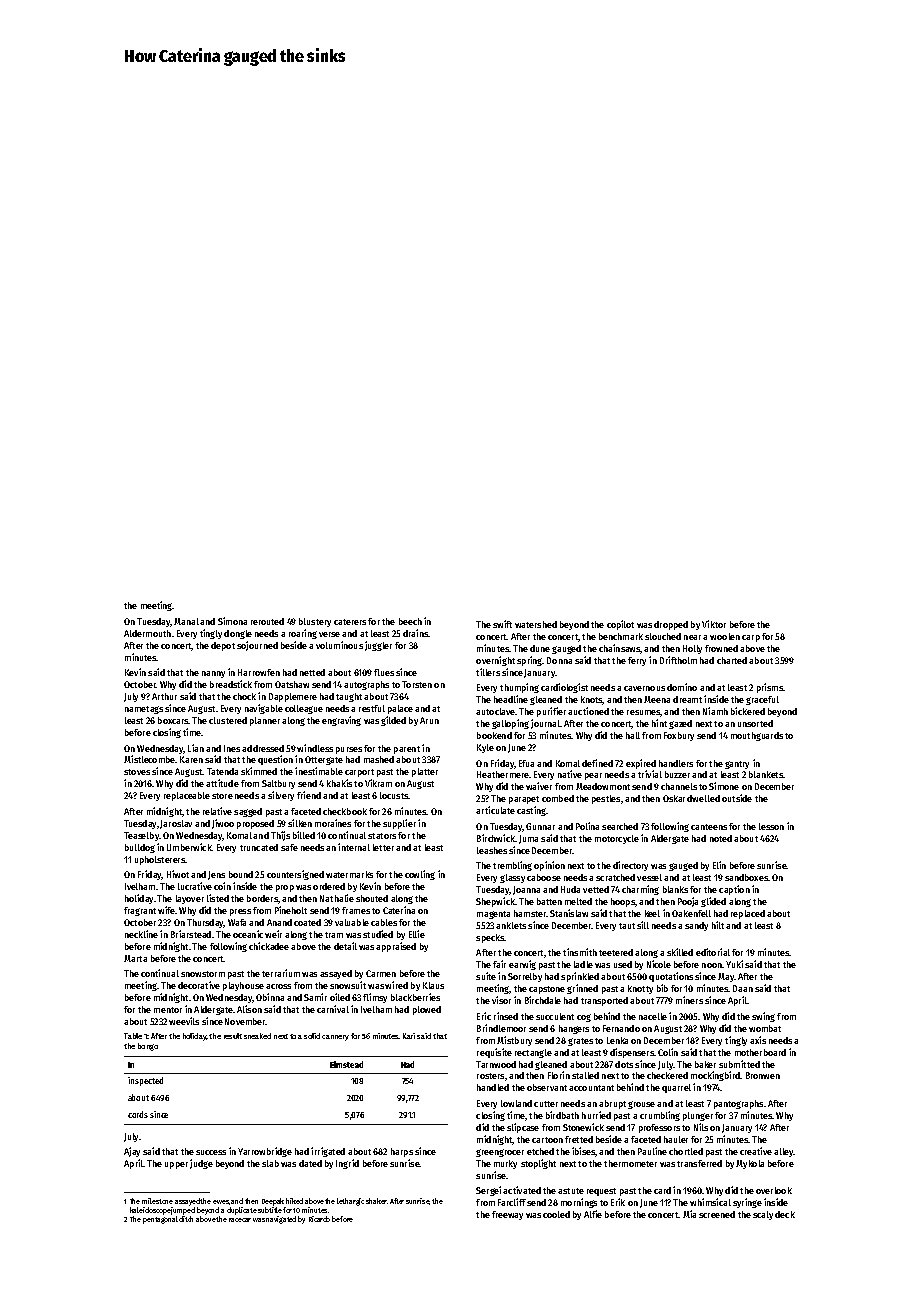 The width and height of the screenshot is (924, 1308). What do you see at coordinates (643, 712) in the screenshot?
I see `resumes` at bounding box center [643, 712].
